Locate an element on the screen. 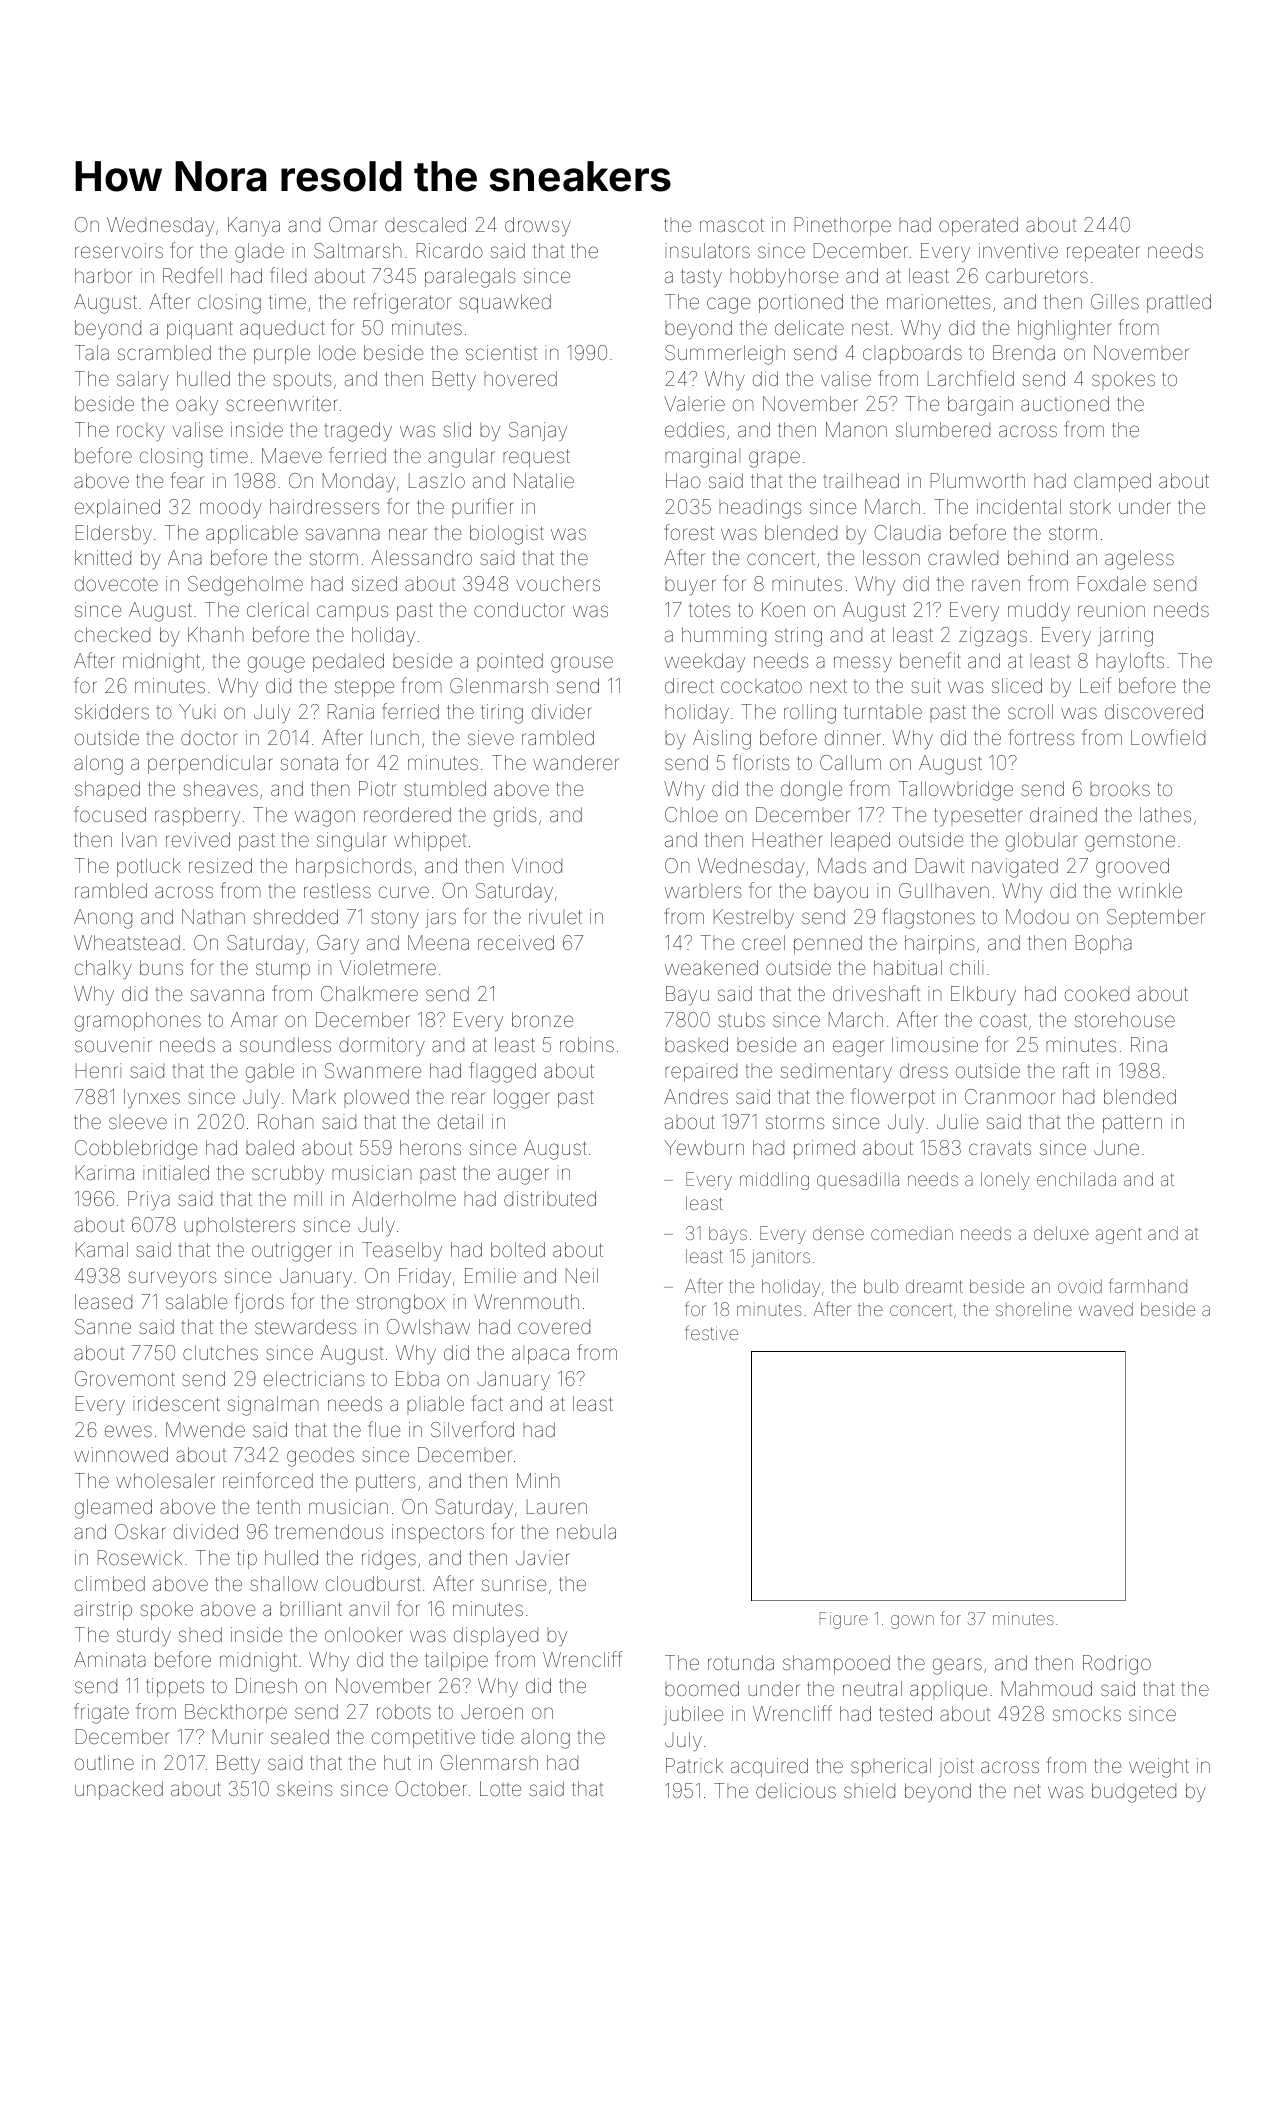 The width and height of the screenshot is (1287, 2120). jarring is located at coordinates (1125, 637).
